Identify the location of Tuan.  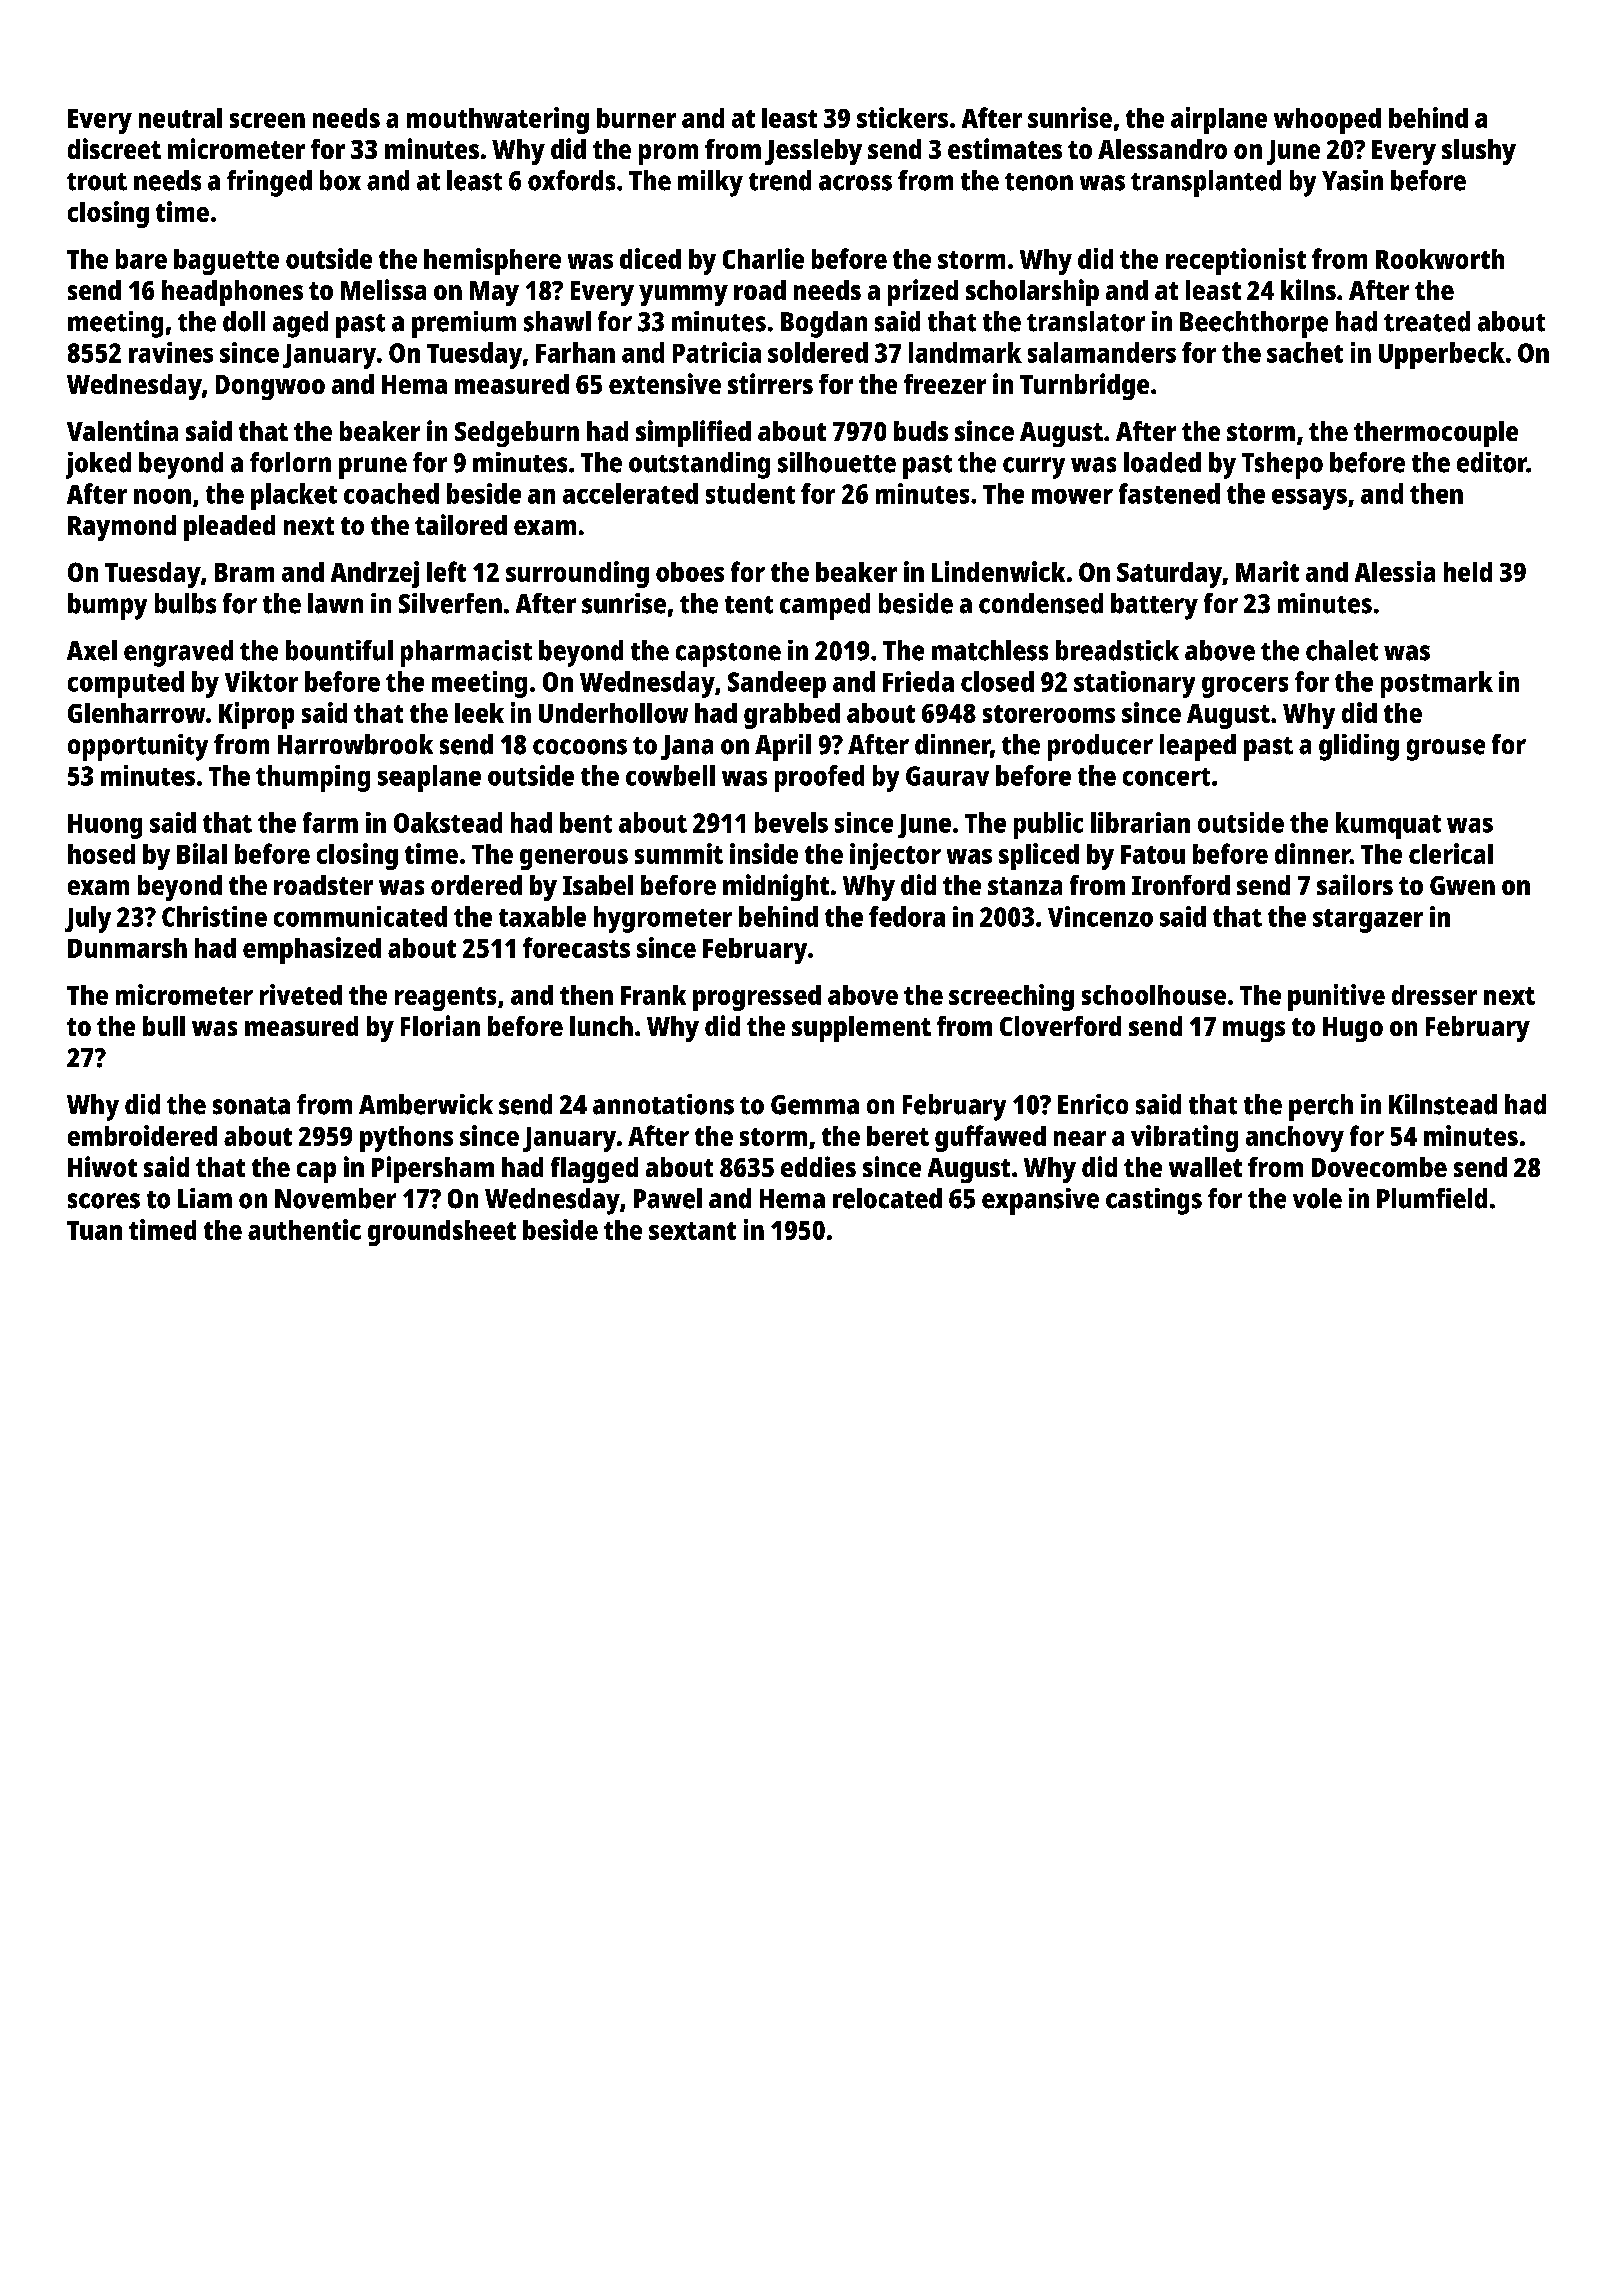
(94, 1230).
